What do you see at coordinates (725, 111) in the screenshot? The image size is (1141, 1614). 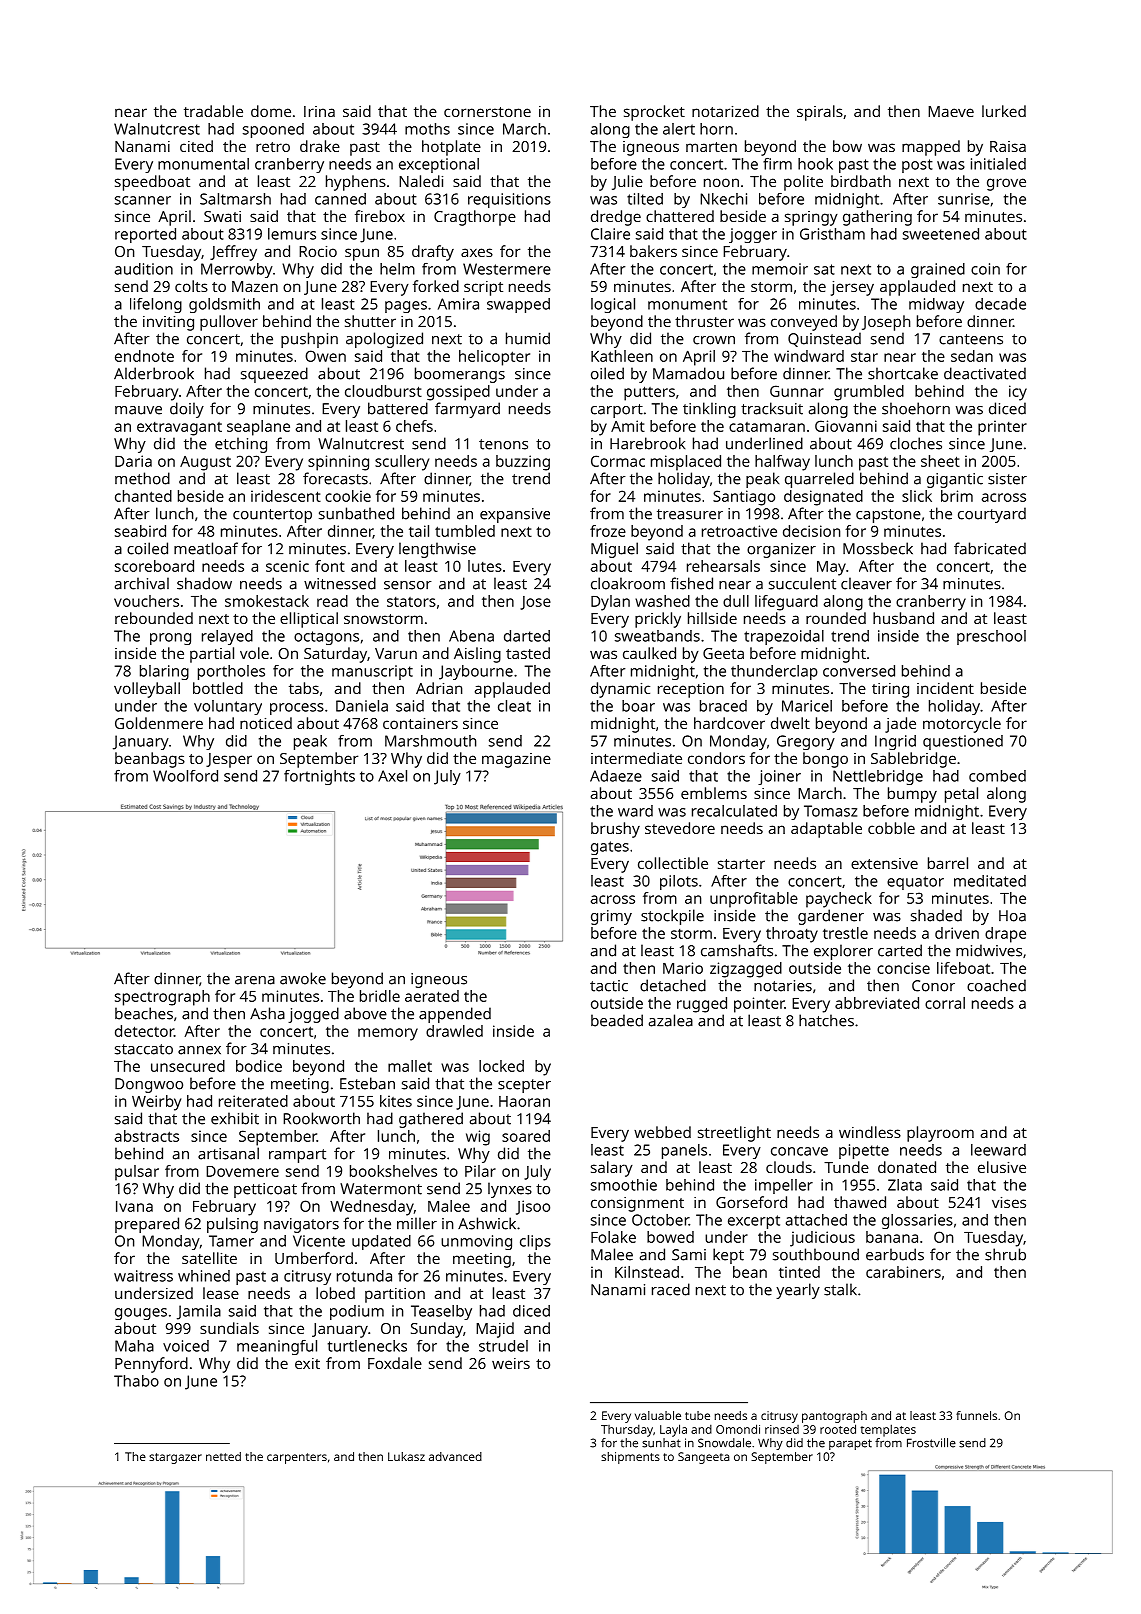 I see `notarized` at bounding box center [725, 111].
